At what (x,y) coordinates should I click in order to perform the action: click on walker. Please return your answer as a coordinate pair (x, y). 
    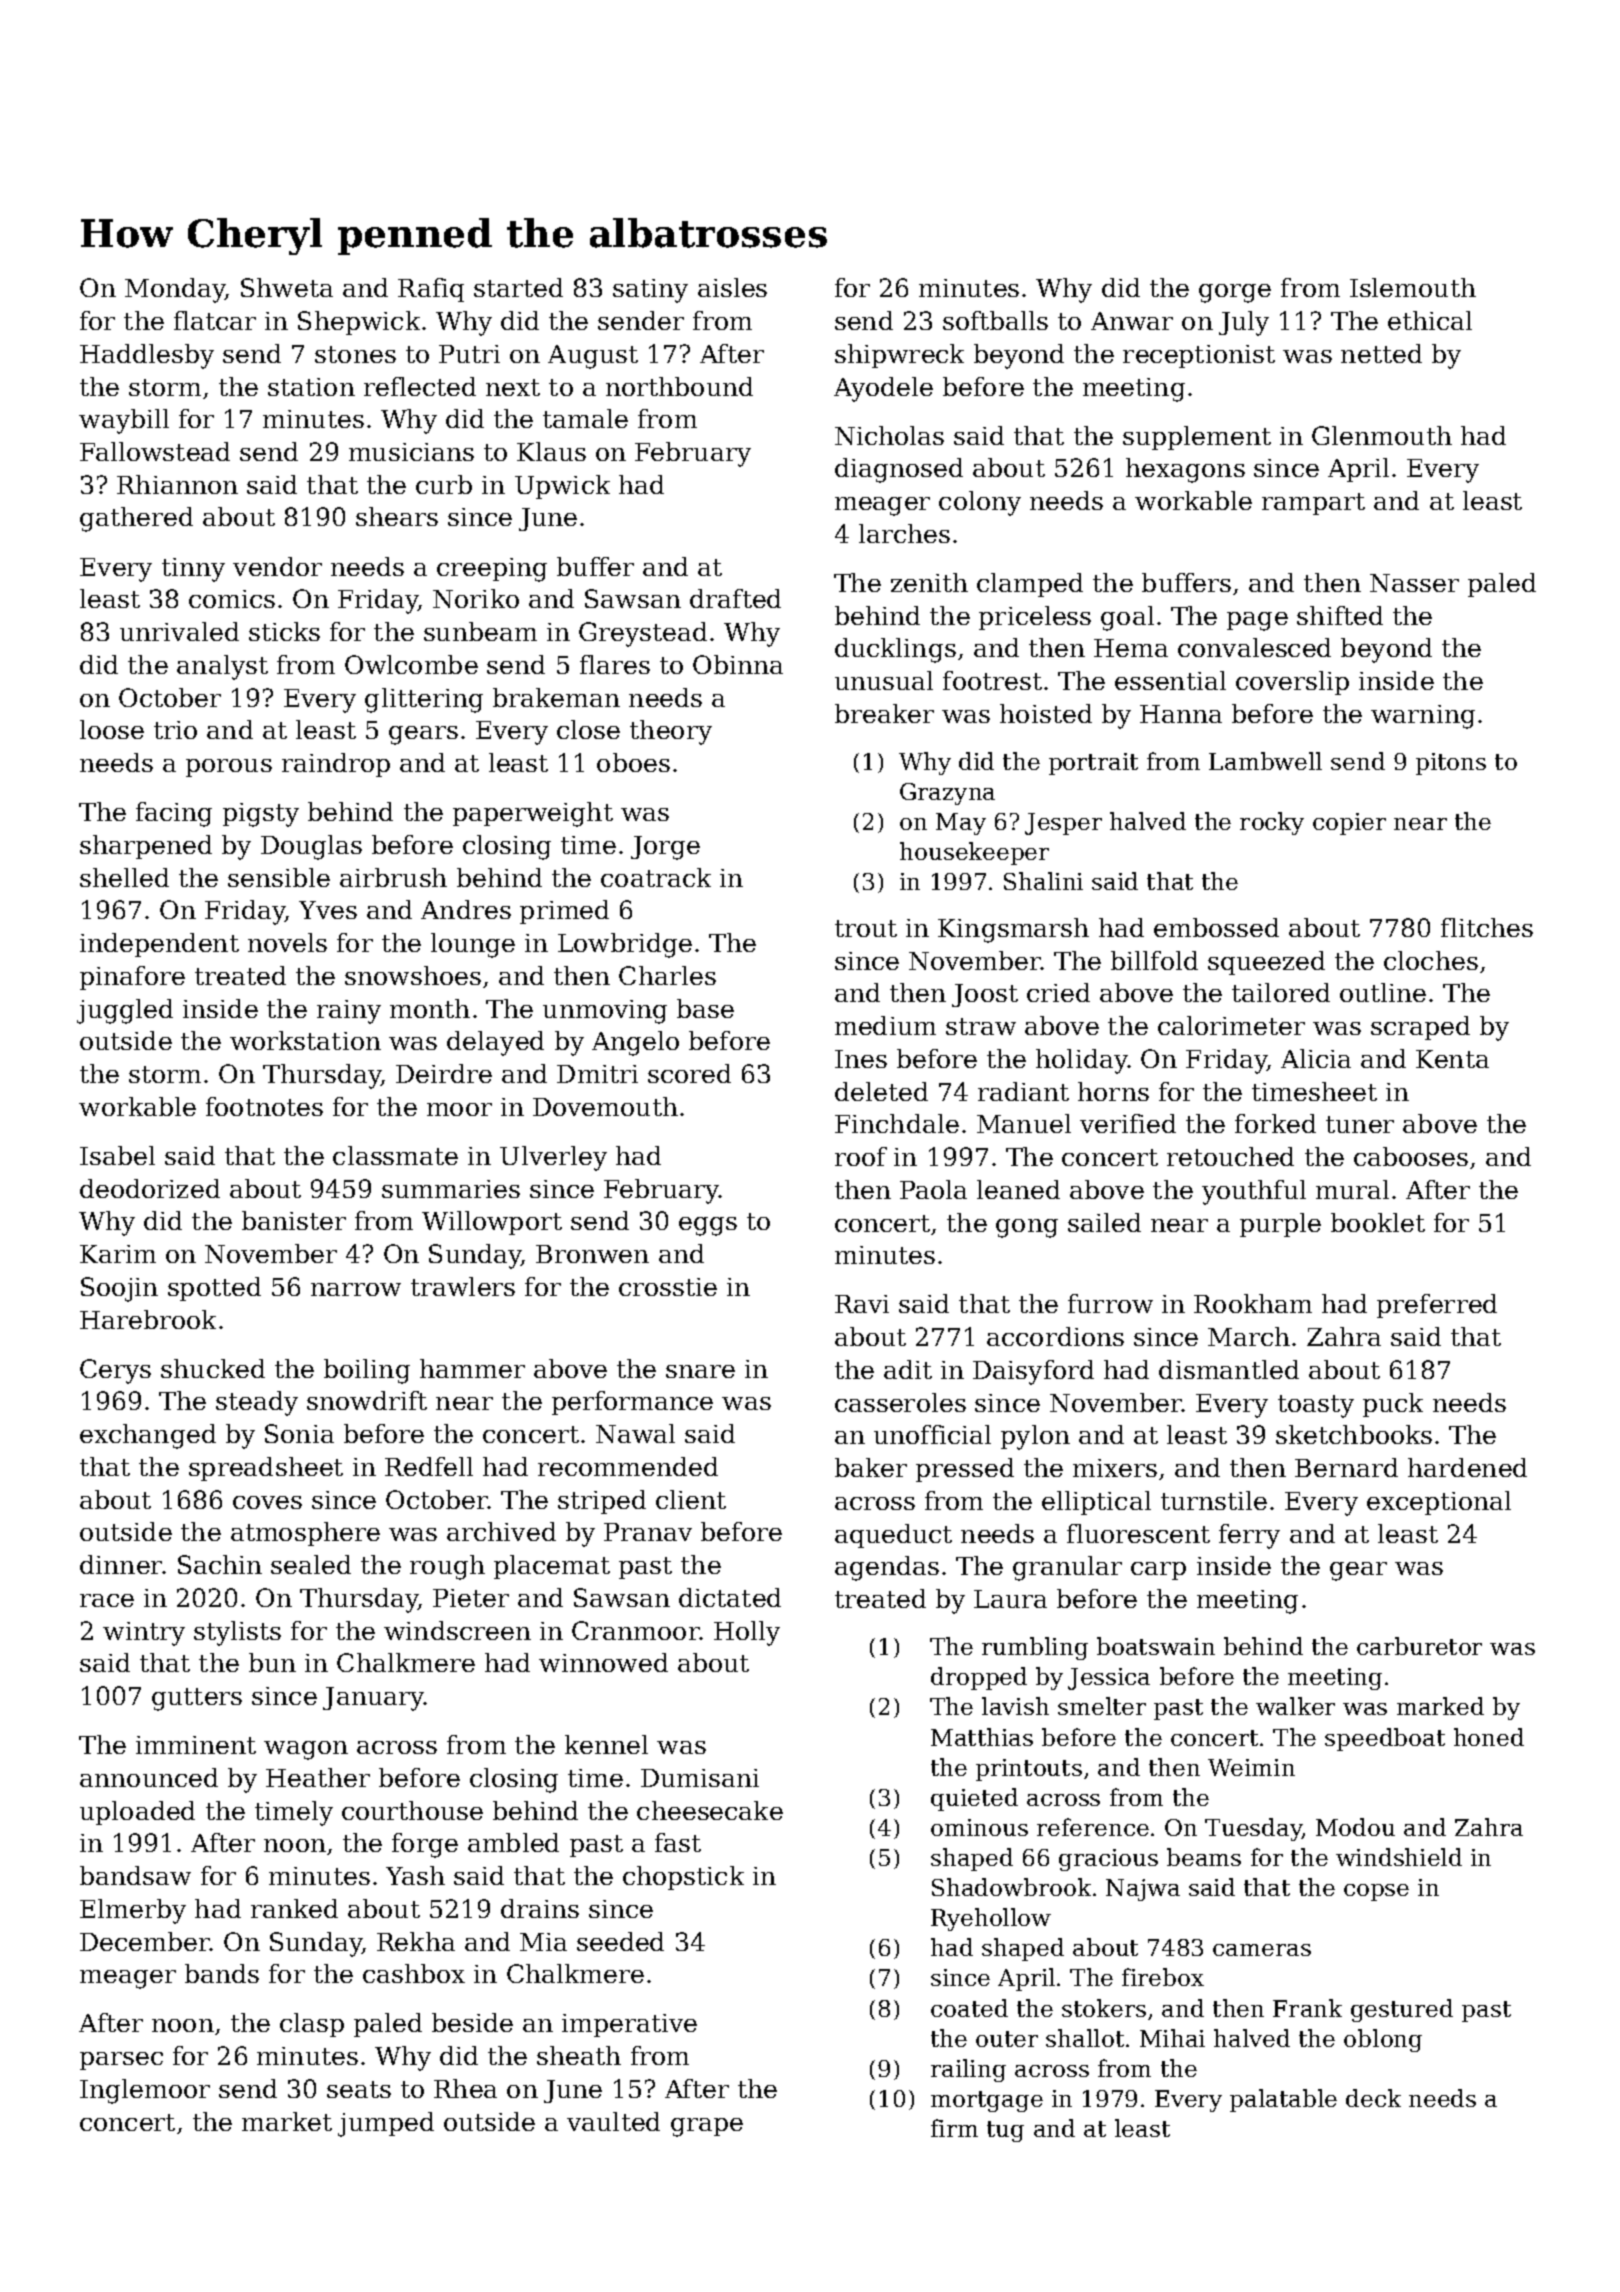
    Looking at the image, I should click on (1295, 1706).
